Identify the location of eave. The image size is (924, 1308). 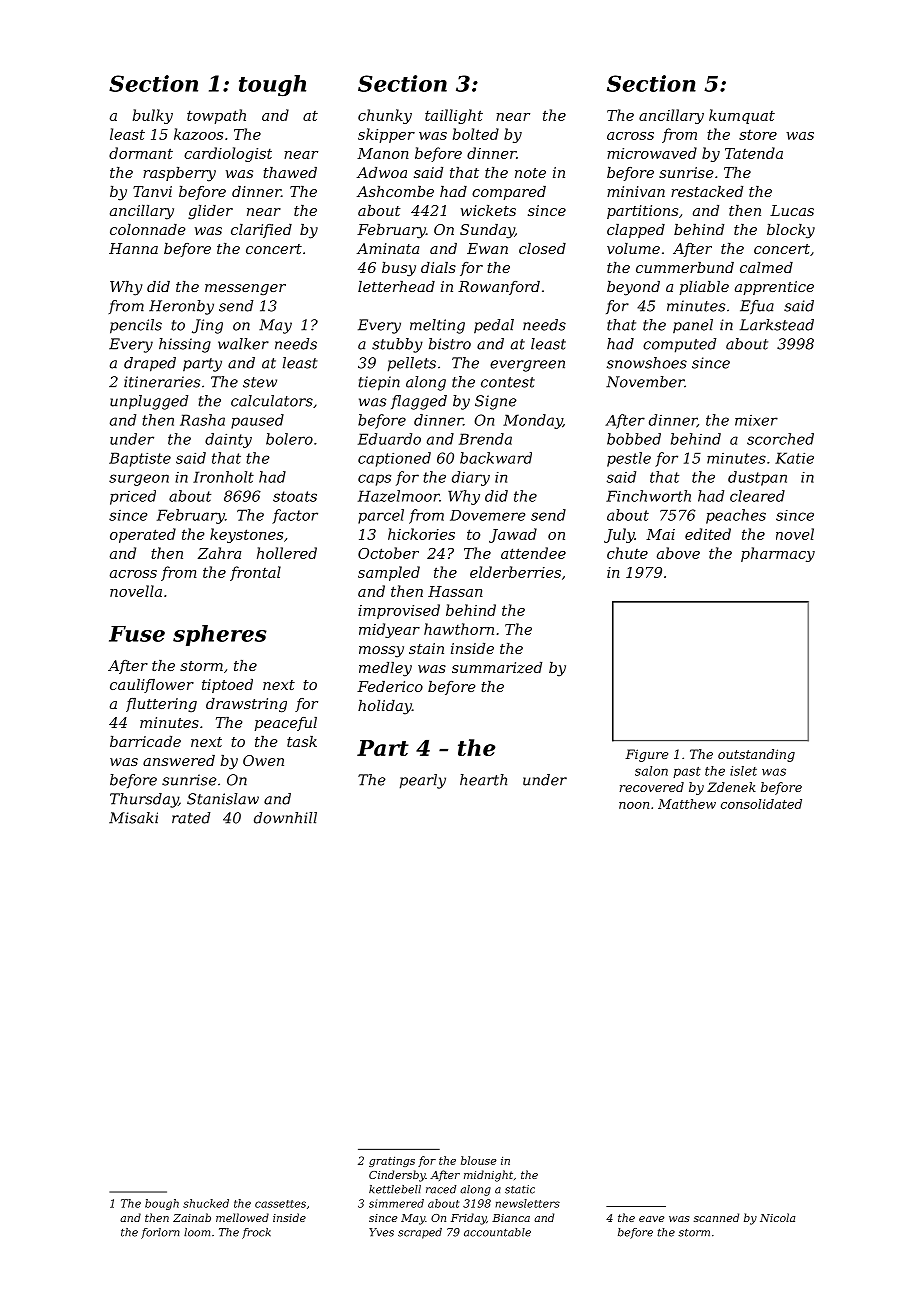
(651, 1219).
